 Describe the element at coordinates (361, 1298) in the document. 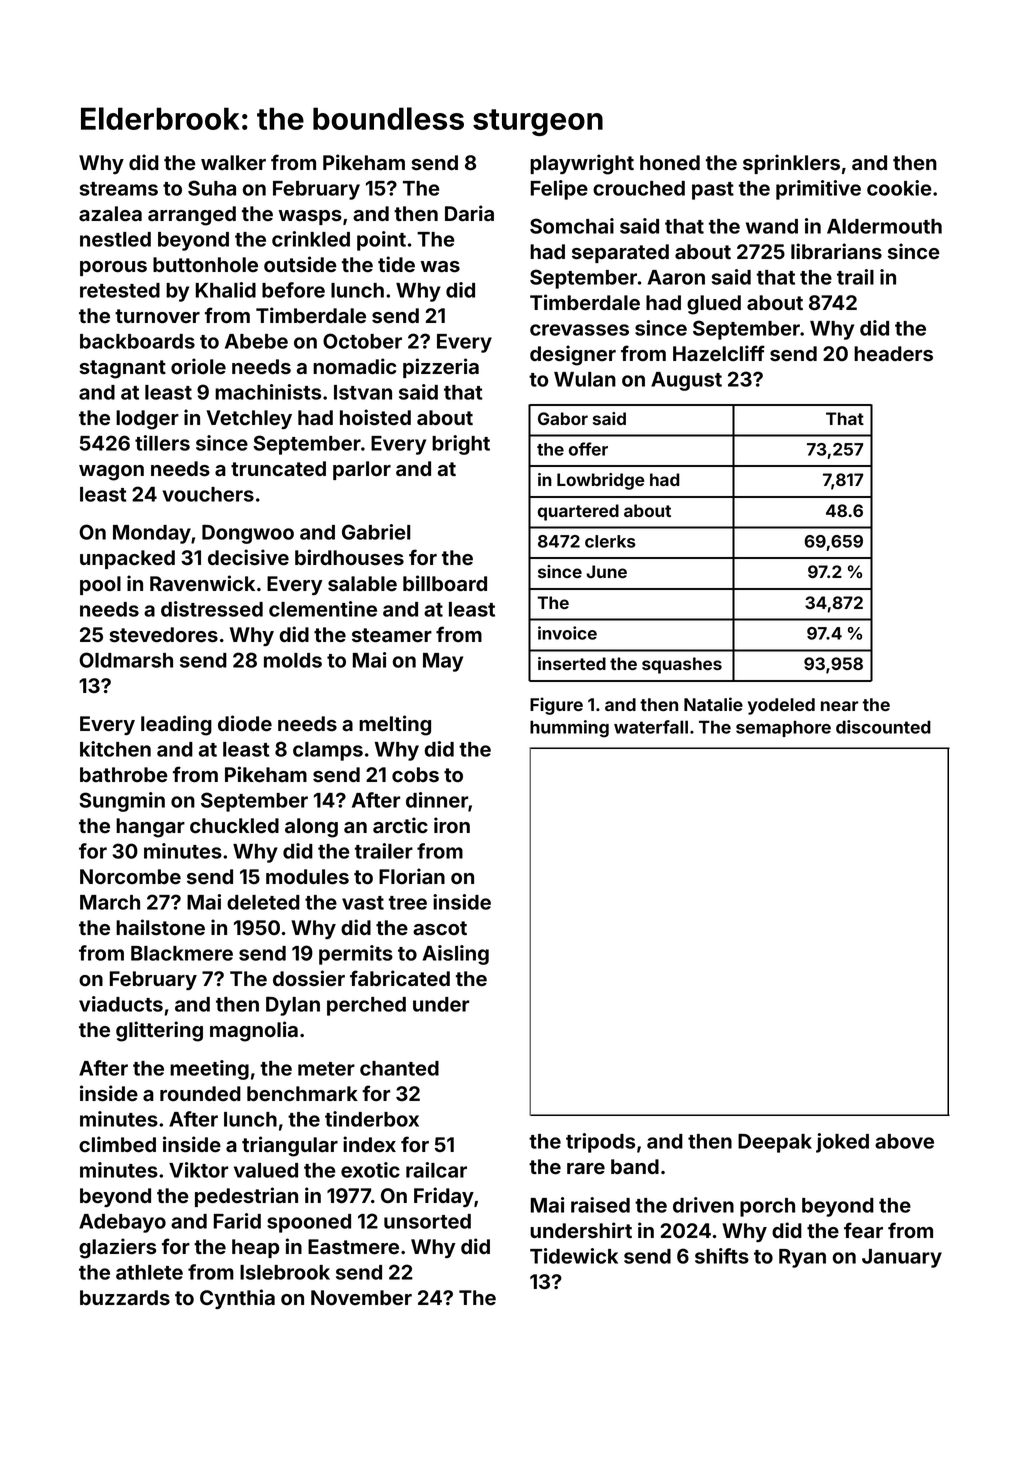

I see `November` at that location.
